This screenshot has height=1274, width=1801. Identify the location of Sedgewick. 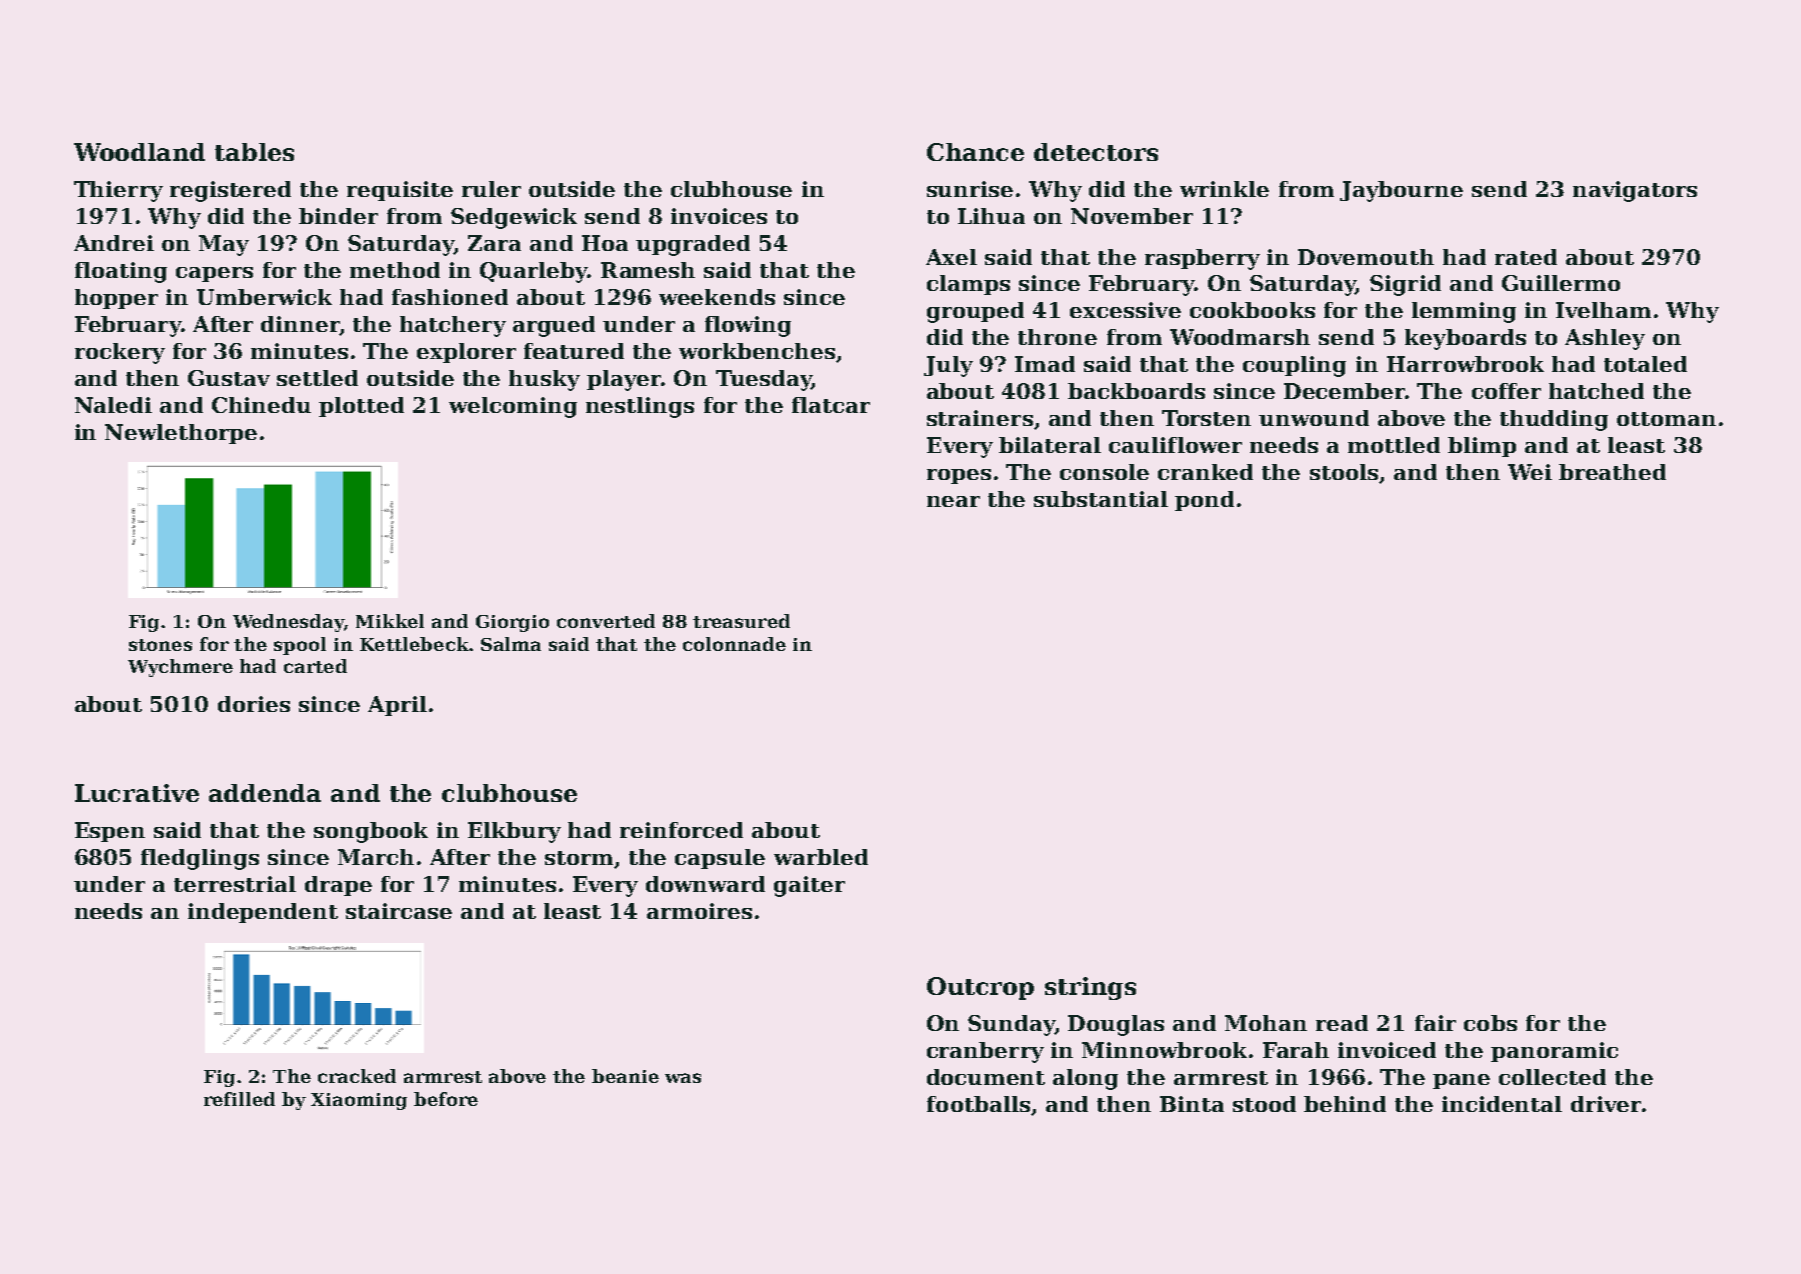
(514, 218).
